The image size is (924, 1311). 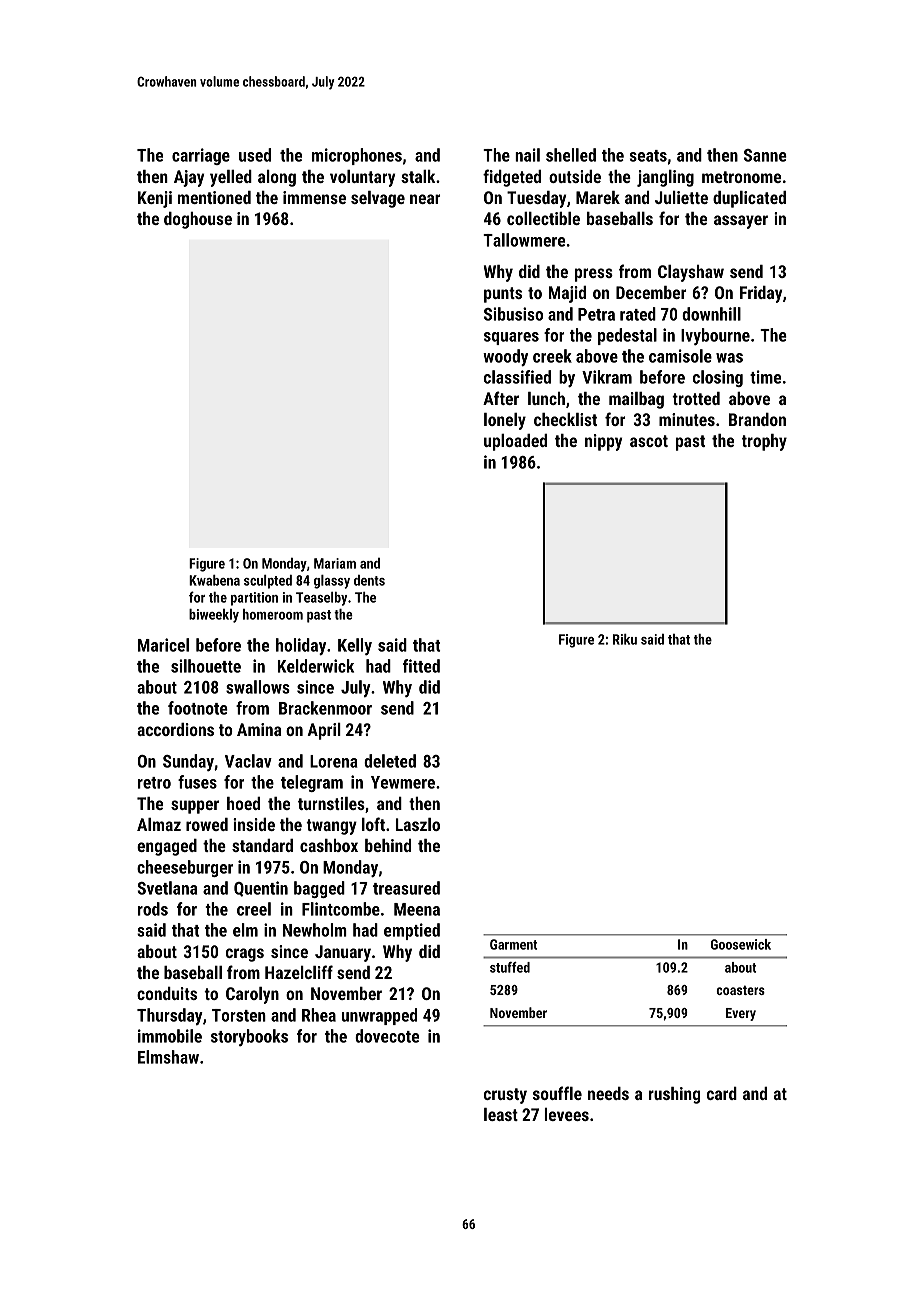 I want to click on stuffed, so click(x=510, y=967).
